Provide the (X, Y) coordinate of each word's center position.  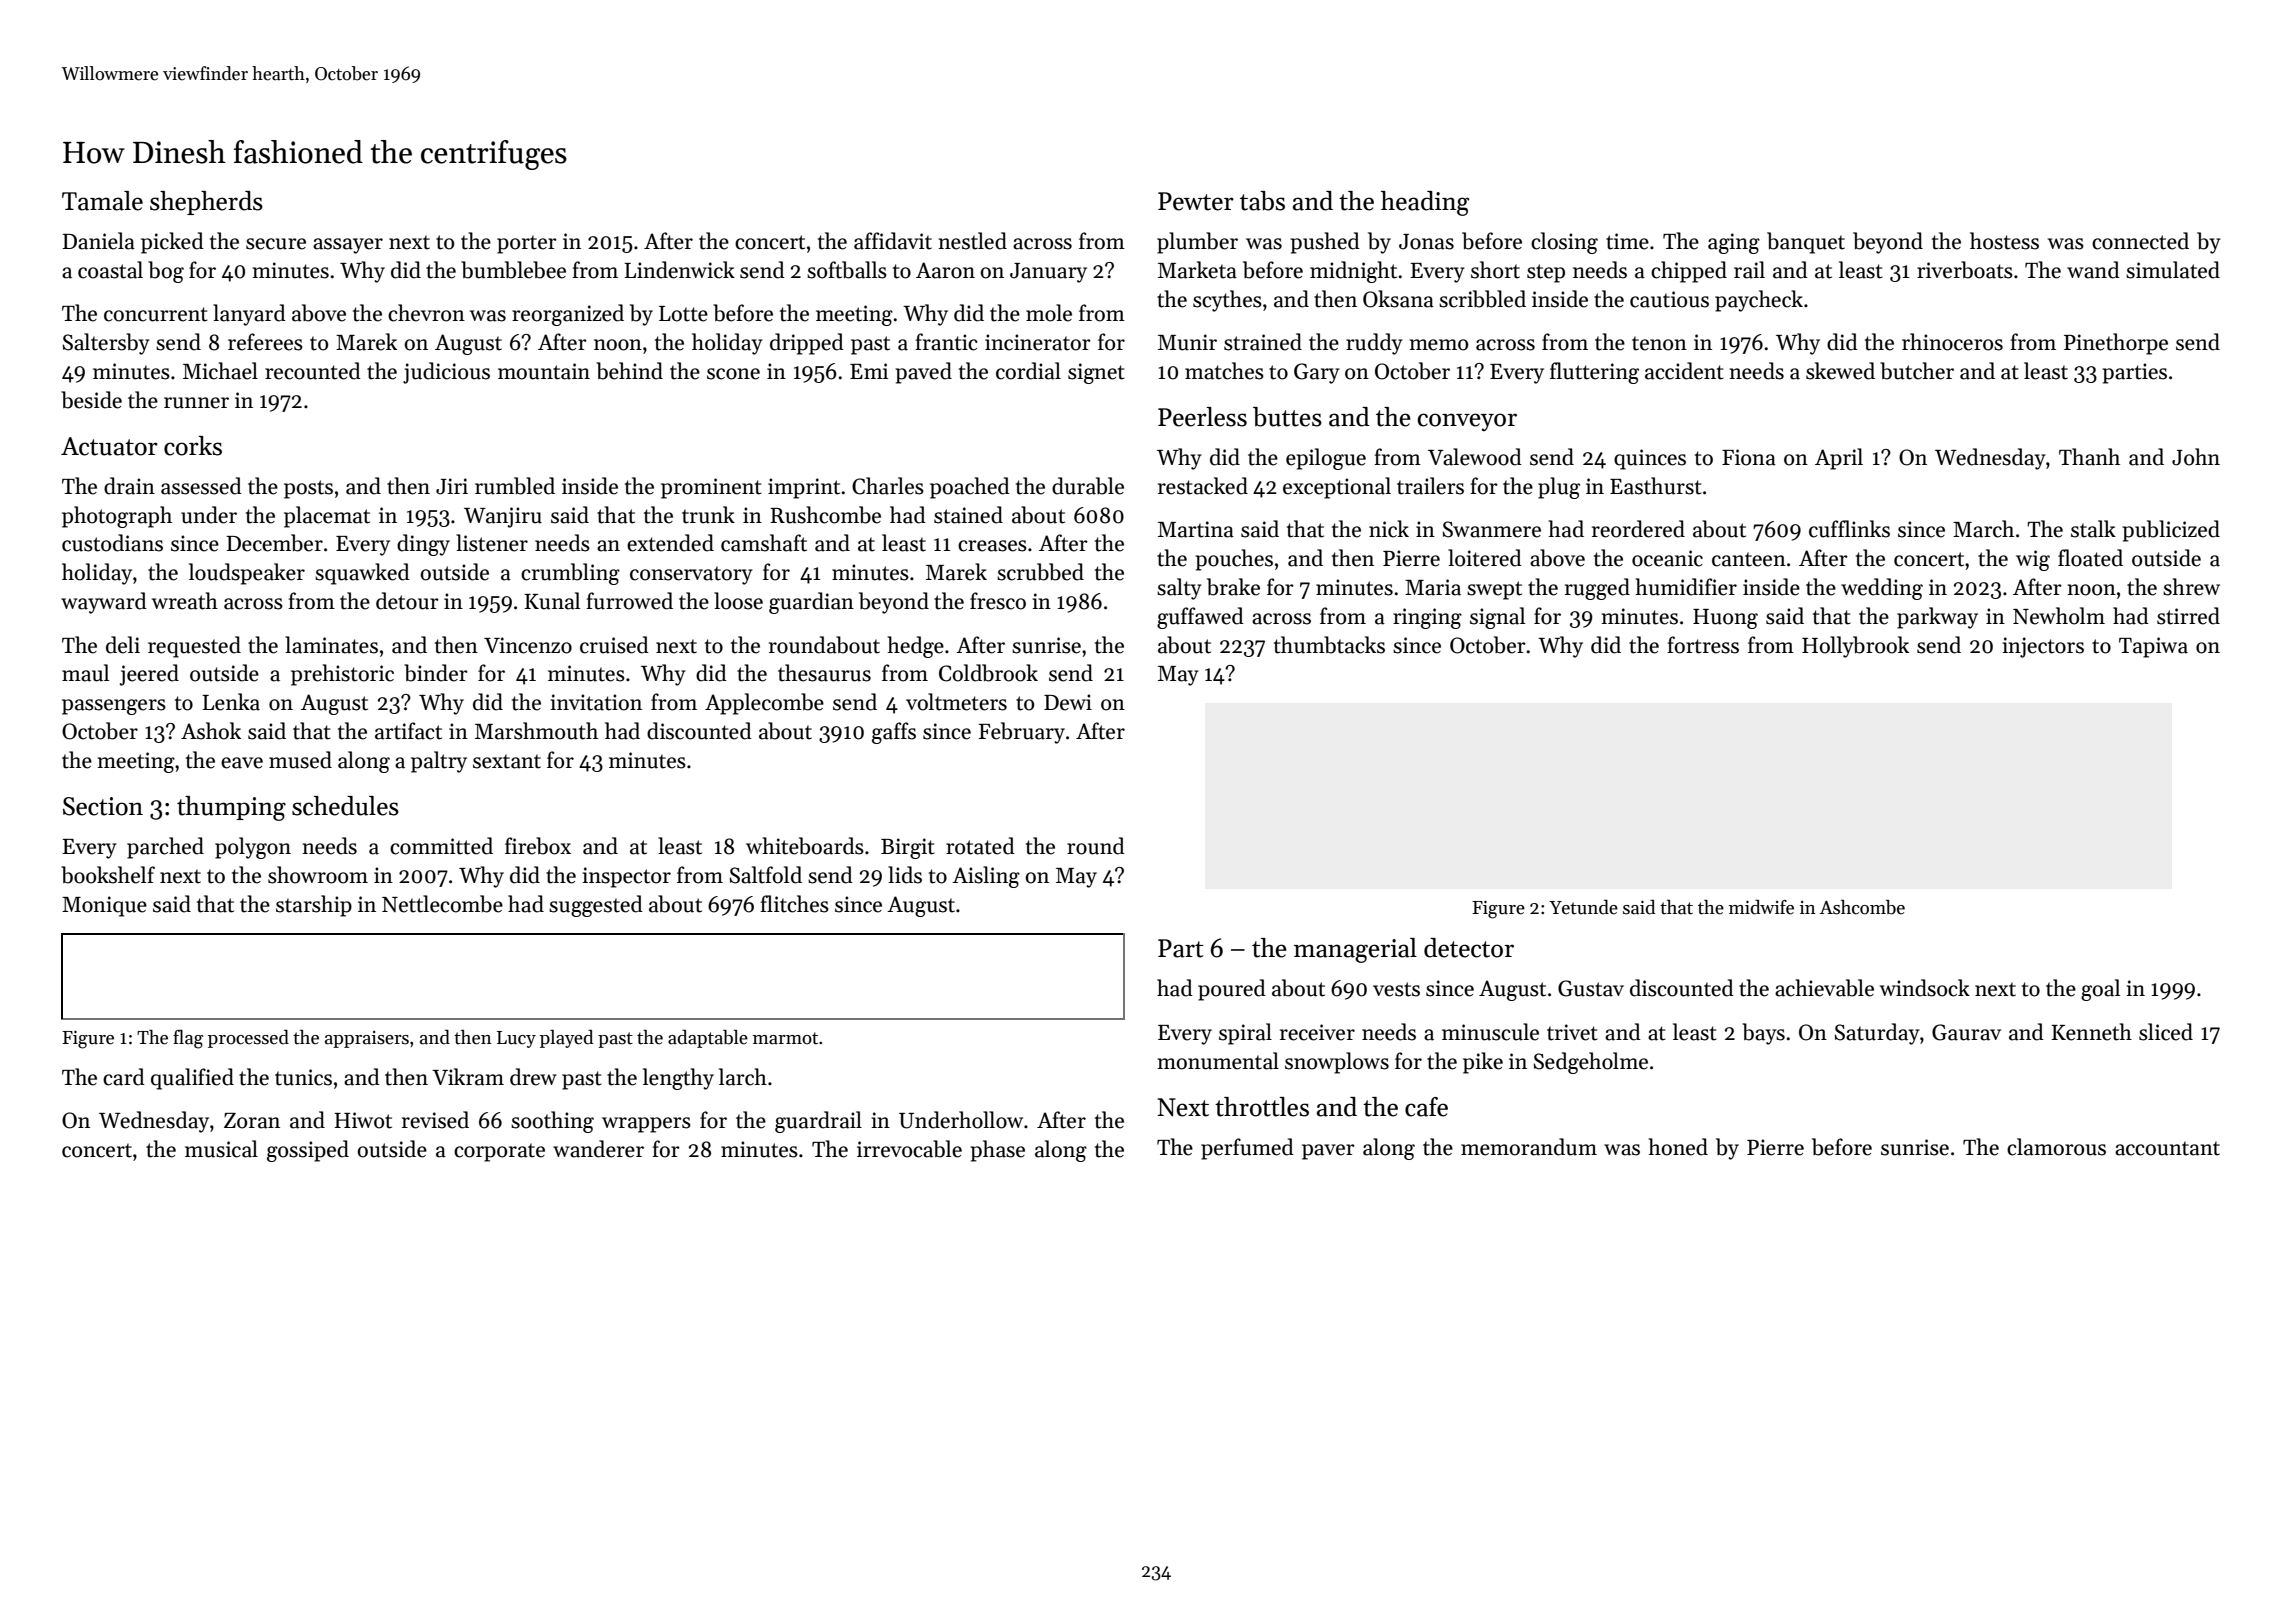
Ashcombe (1862, 907)
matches (1224, 371)
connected (2140, 241)
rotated (980, 846)
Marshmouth (536, 731)
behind (629, 371)
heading (1425, 203)
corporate (499, 1152)
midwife (1761, 907)
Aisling (986, 877)
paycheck (1759, 301)
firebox (538, 846)
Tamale (102, 201)
